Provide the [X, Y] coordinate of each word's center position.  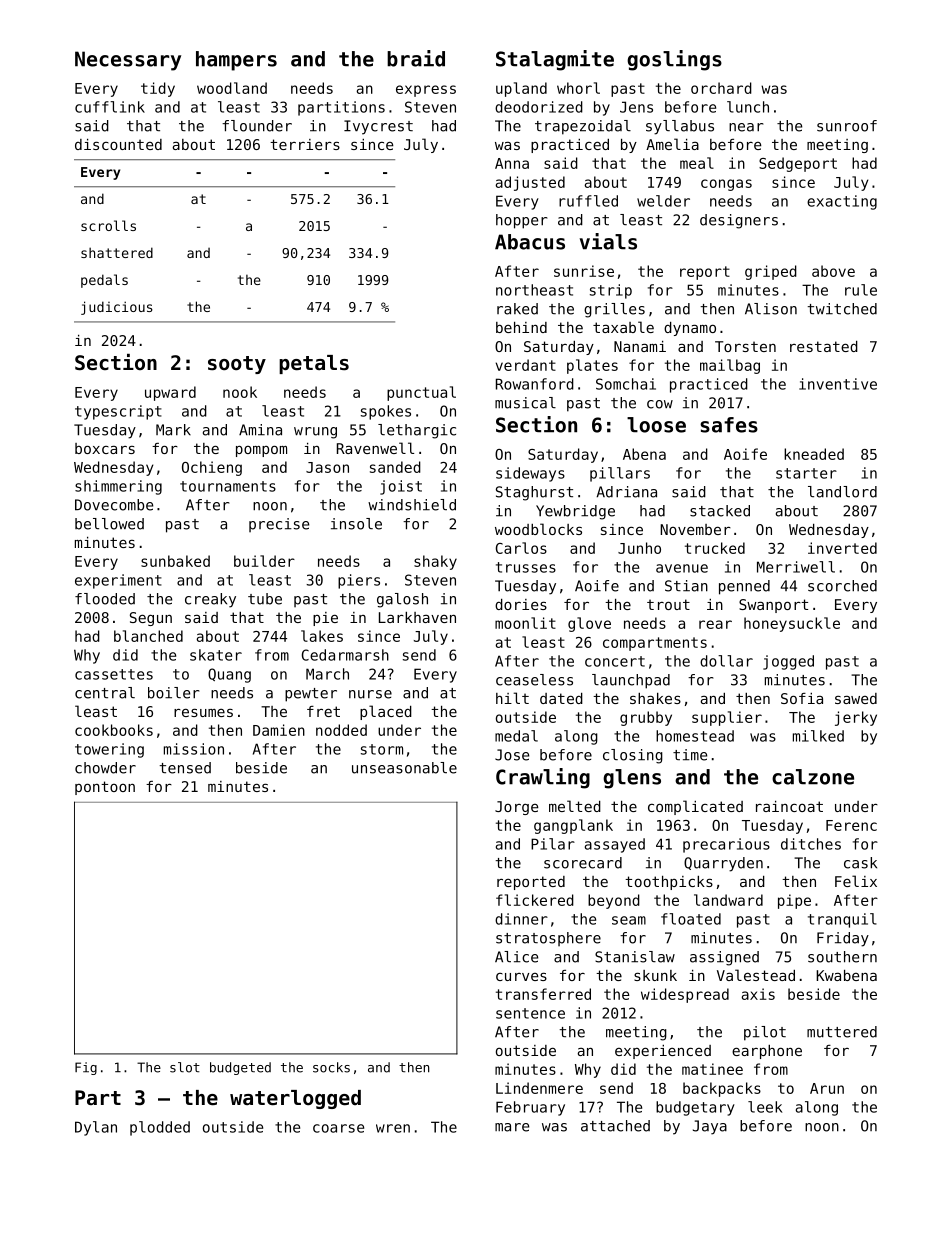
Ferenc [851, 825]
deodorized [539, 107]
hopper [522, 221]
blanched [148, 636]
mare [512, 1127]
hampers [236, 61]
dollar [726, 661]
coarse [338, 1128]
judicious [117, 308]
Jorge [517, 808]
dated [561, 698]
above [833, 271]
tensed [185, 768]
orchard [721, 88]
